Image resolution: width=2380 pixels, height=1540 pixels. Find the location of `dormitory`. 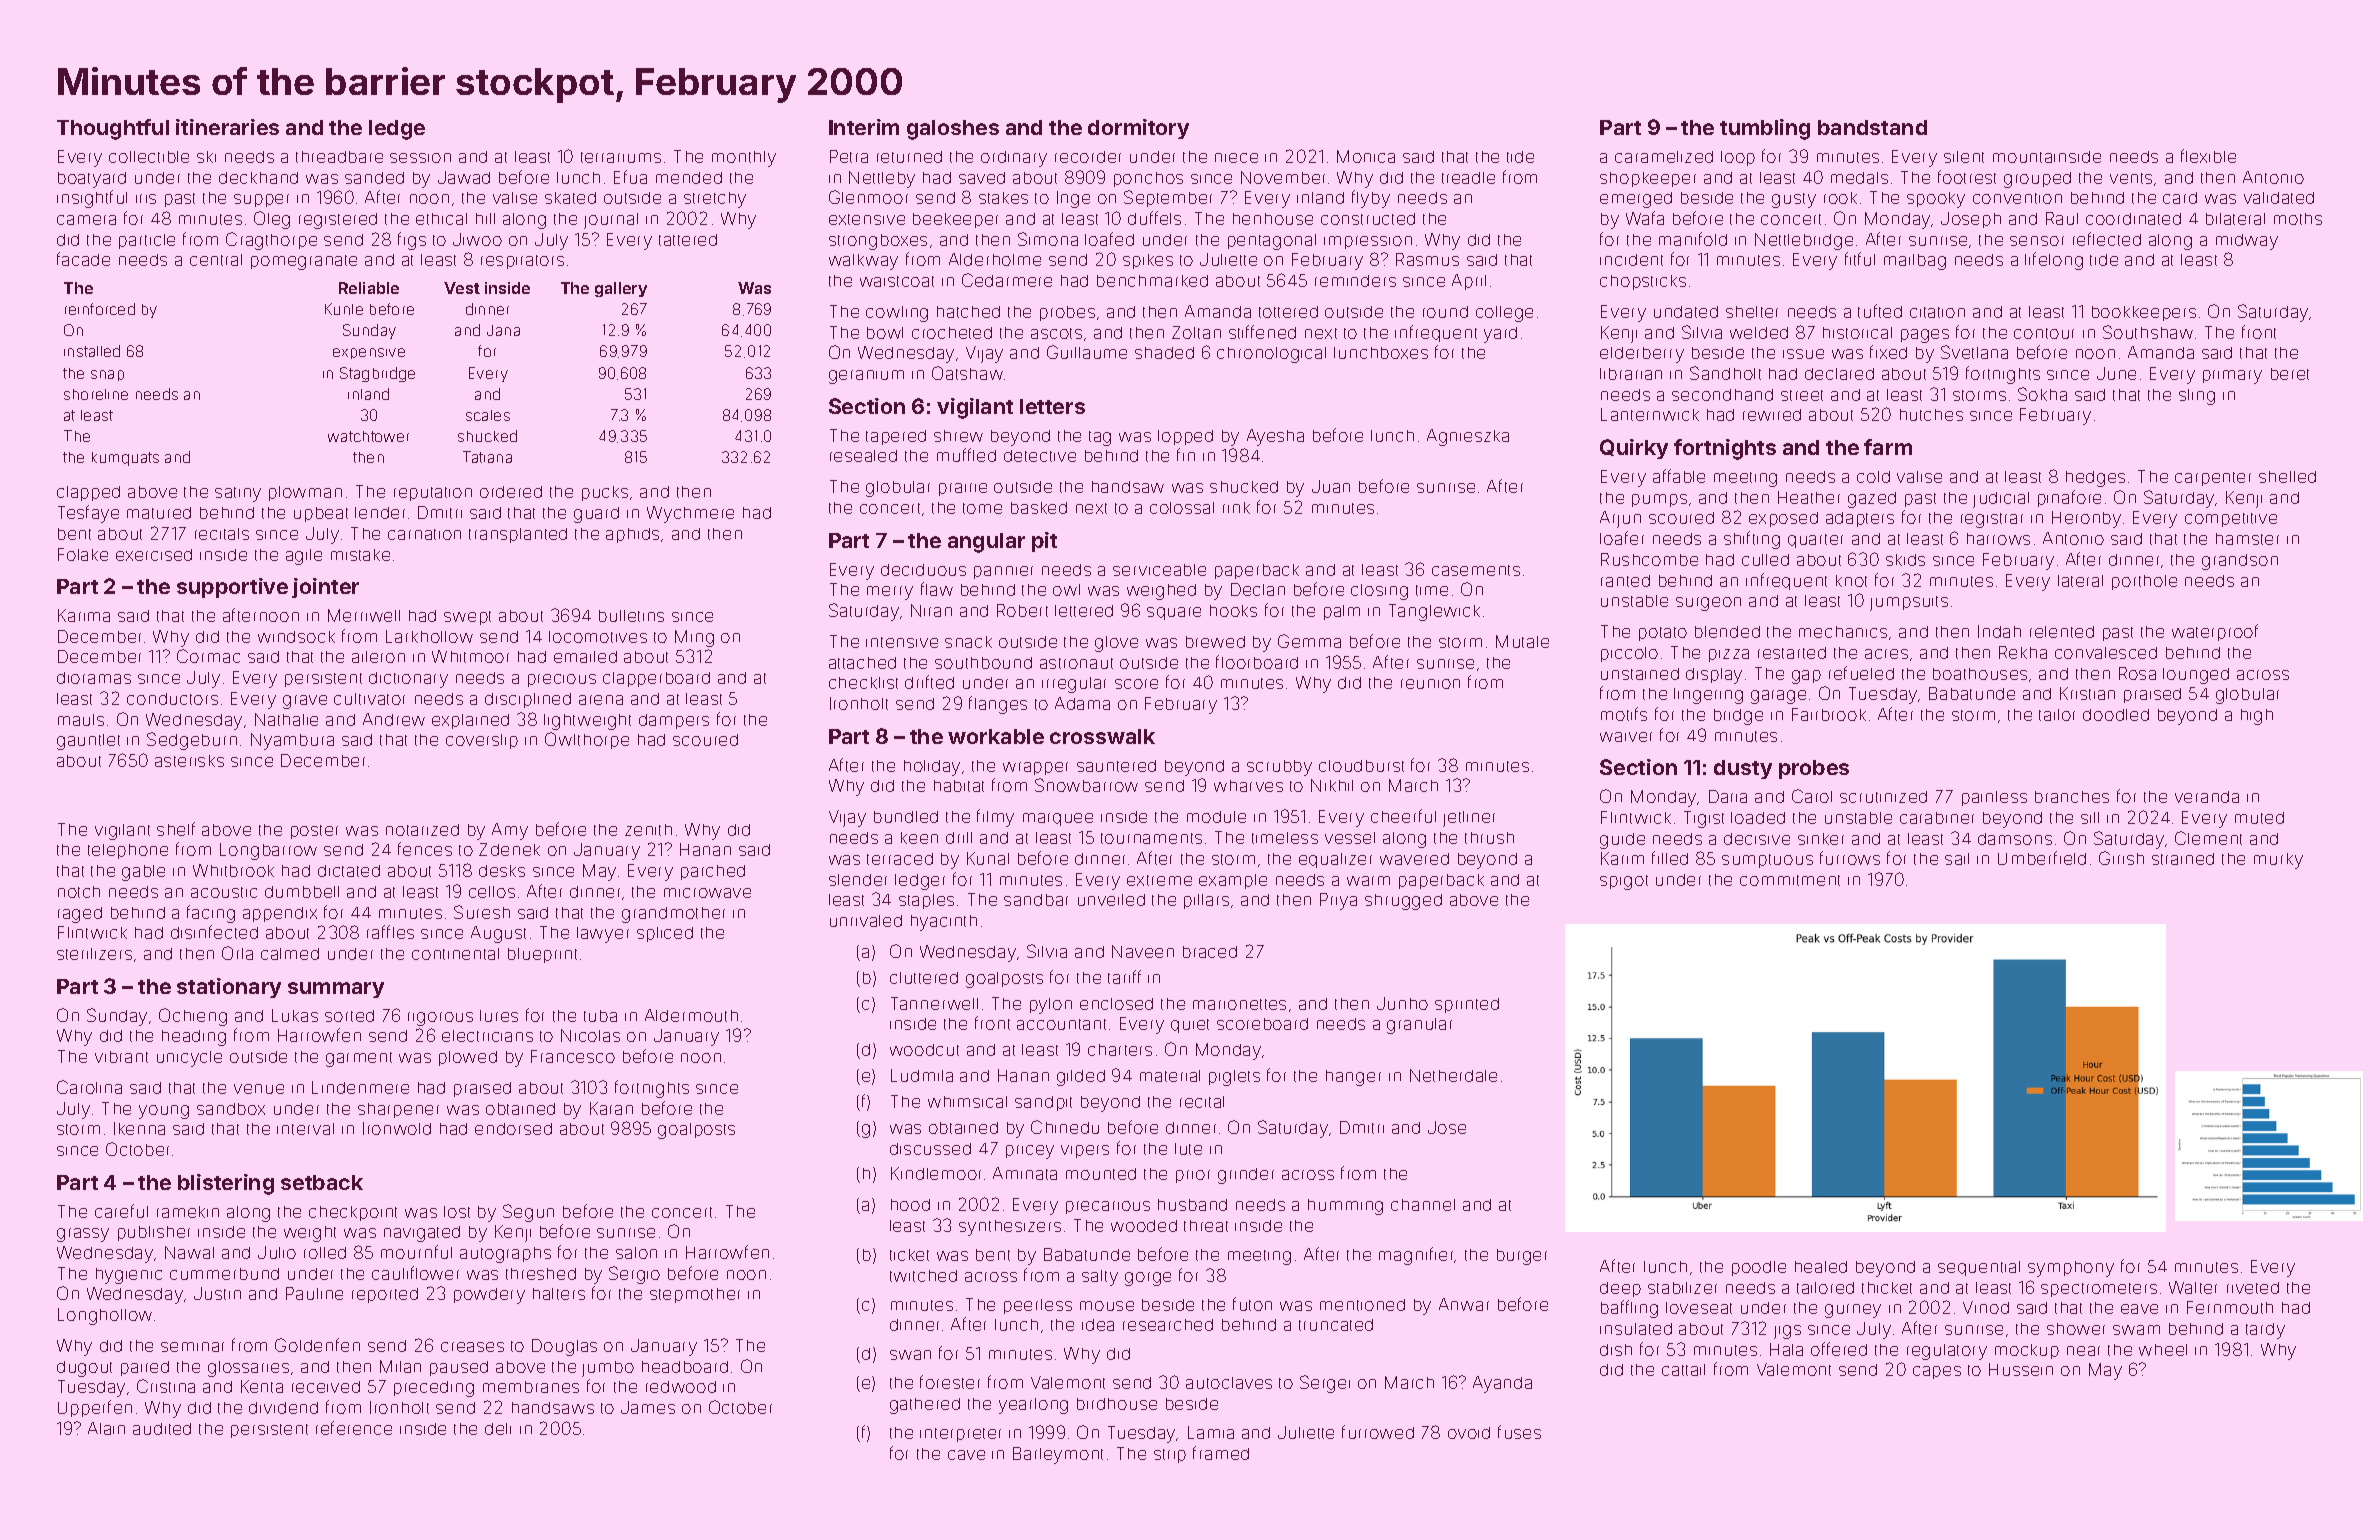

dormitory is located at coordinates (1138, 129).
